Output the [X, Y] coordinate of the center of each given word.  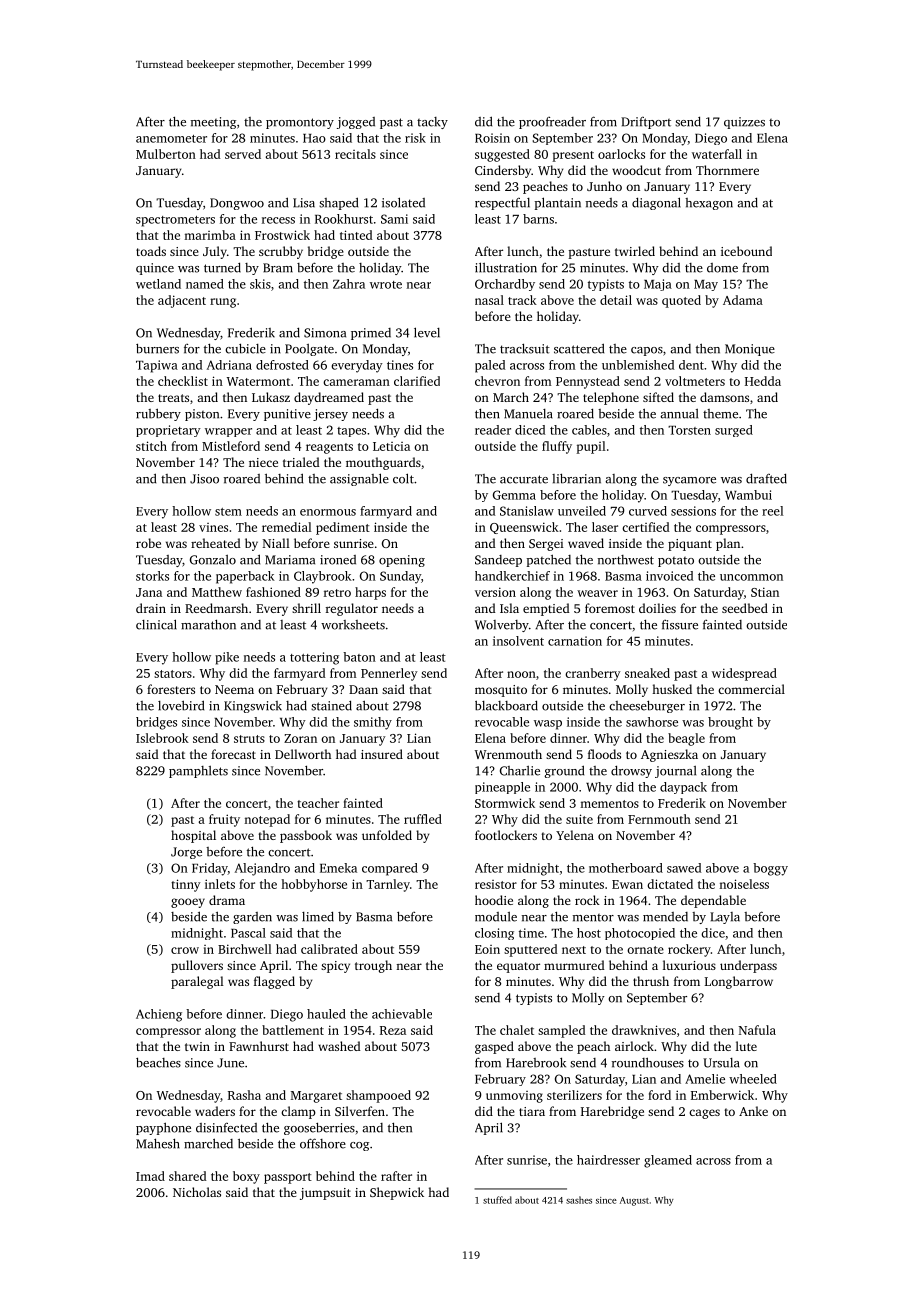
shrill [306, 608]
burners [157, 348]
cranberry [593, 674]
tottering [314, 658]
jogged [356, 123]
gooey [188, 903]
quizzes [744, 123]
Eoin [487, 949]
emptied [546, 609]
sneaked [647, 673]
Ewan [627, 884]
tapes [351, 432]
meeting [213, 123]
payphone [163, 1128]
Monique [750, 350]
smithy [373, 723]
